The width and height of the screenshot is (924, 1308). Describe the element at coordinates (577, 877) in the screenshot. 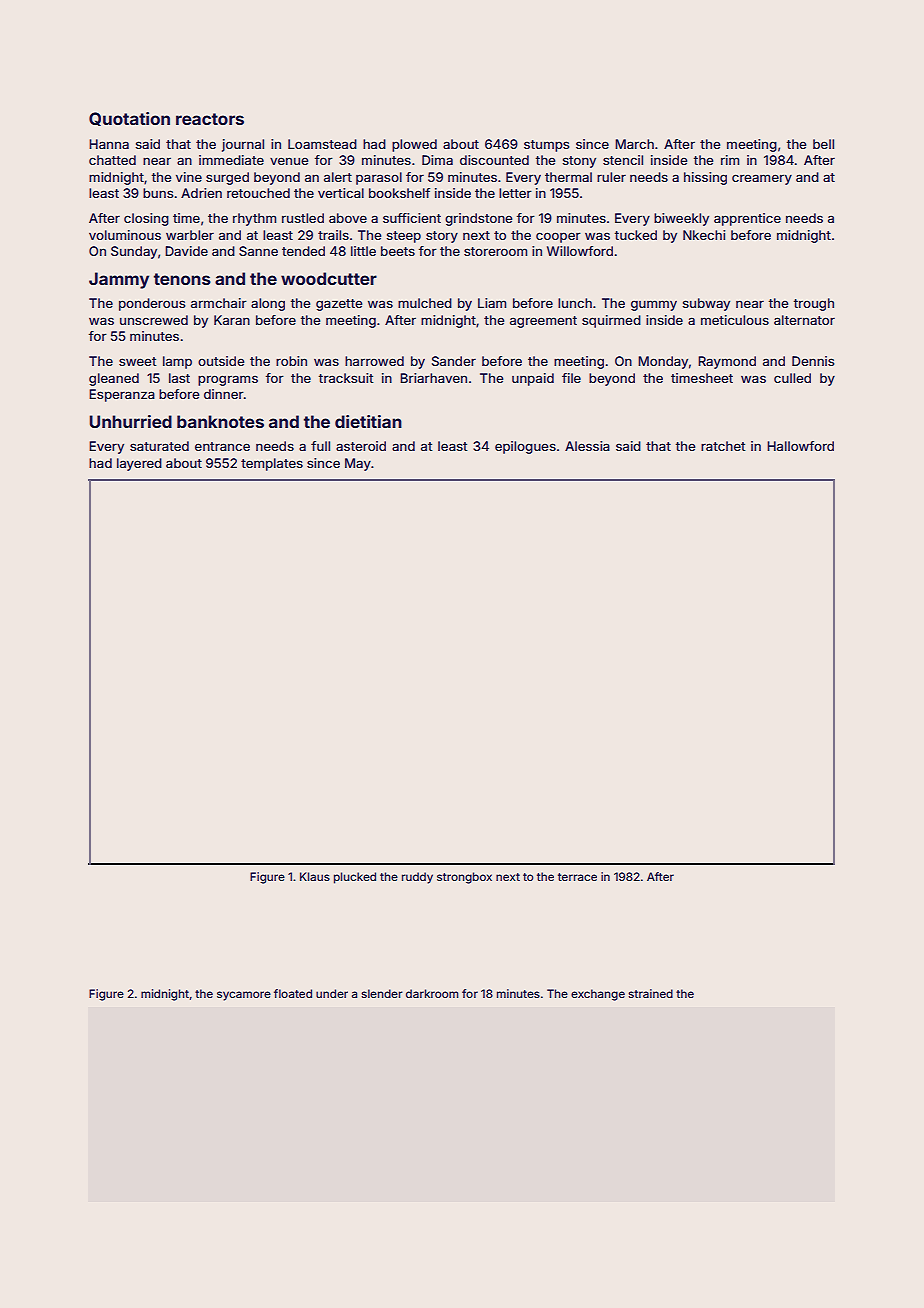

I see `terrace` at that location.
